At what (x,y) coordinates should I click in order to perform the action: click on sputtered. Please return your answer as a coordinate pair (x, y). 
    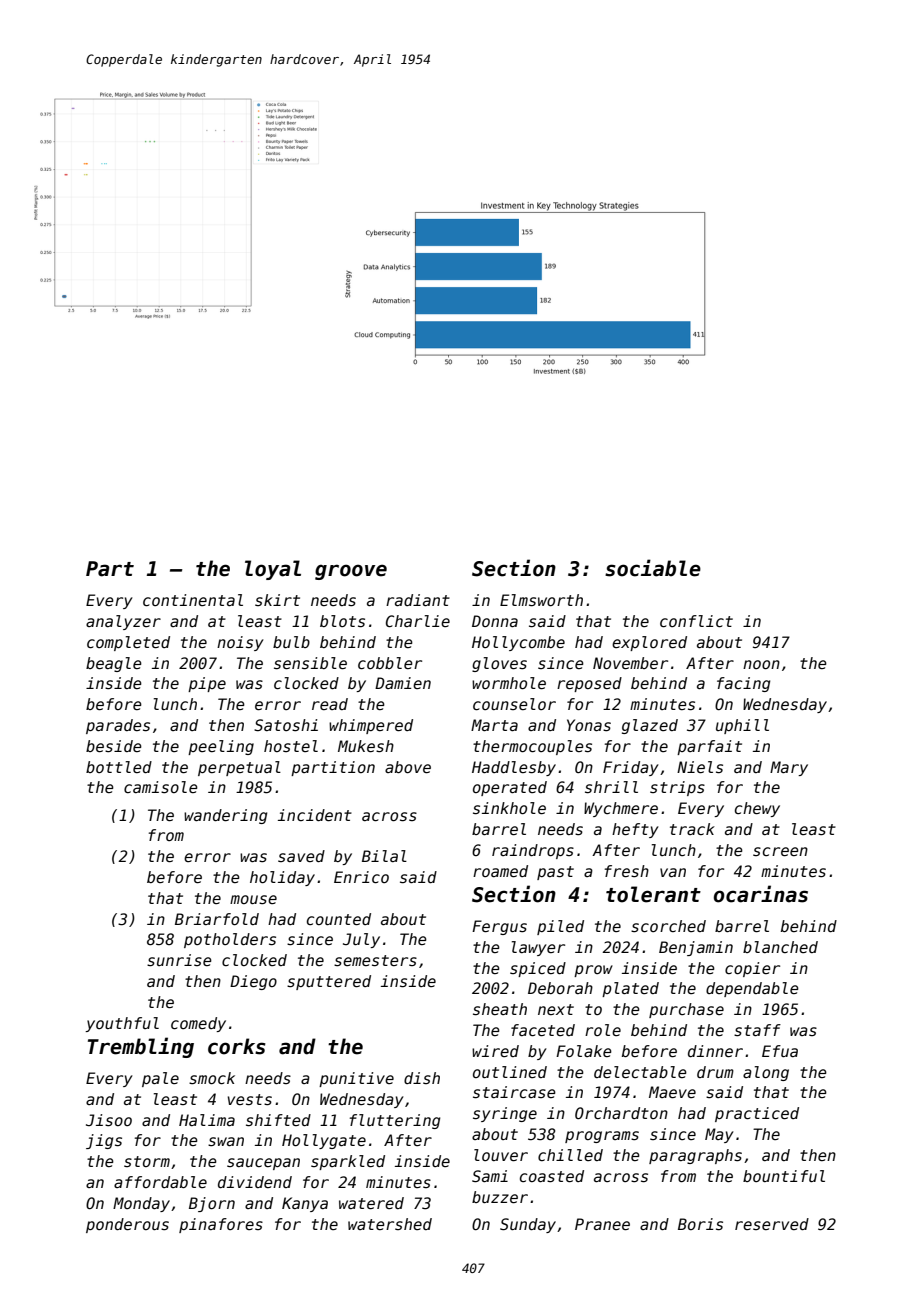
    Looking at the image, I should click on (329, 982).
